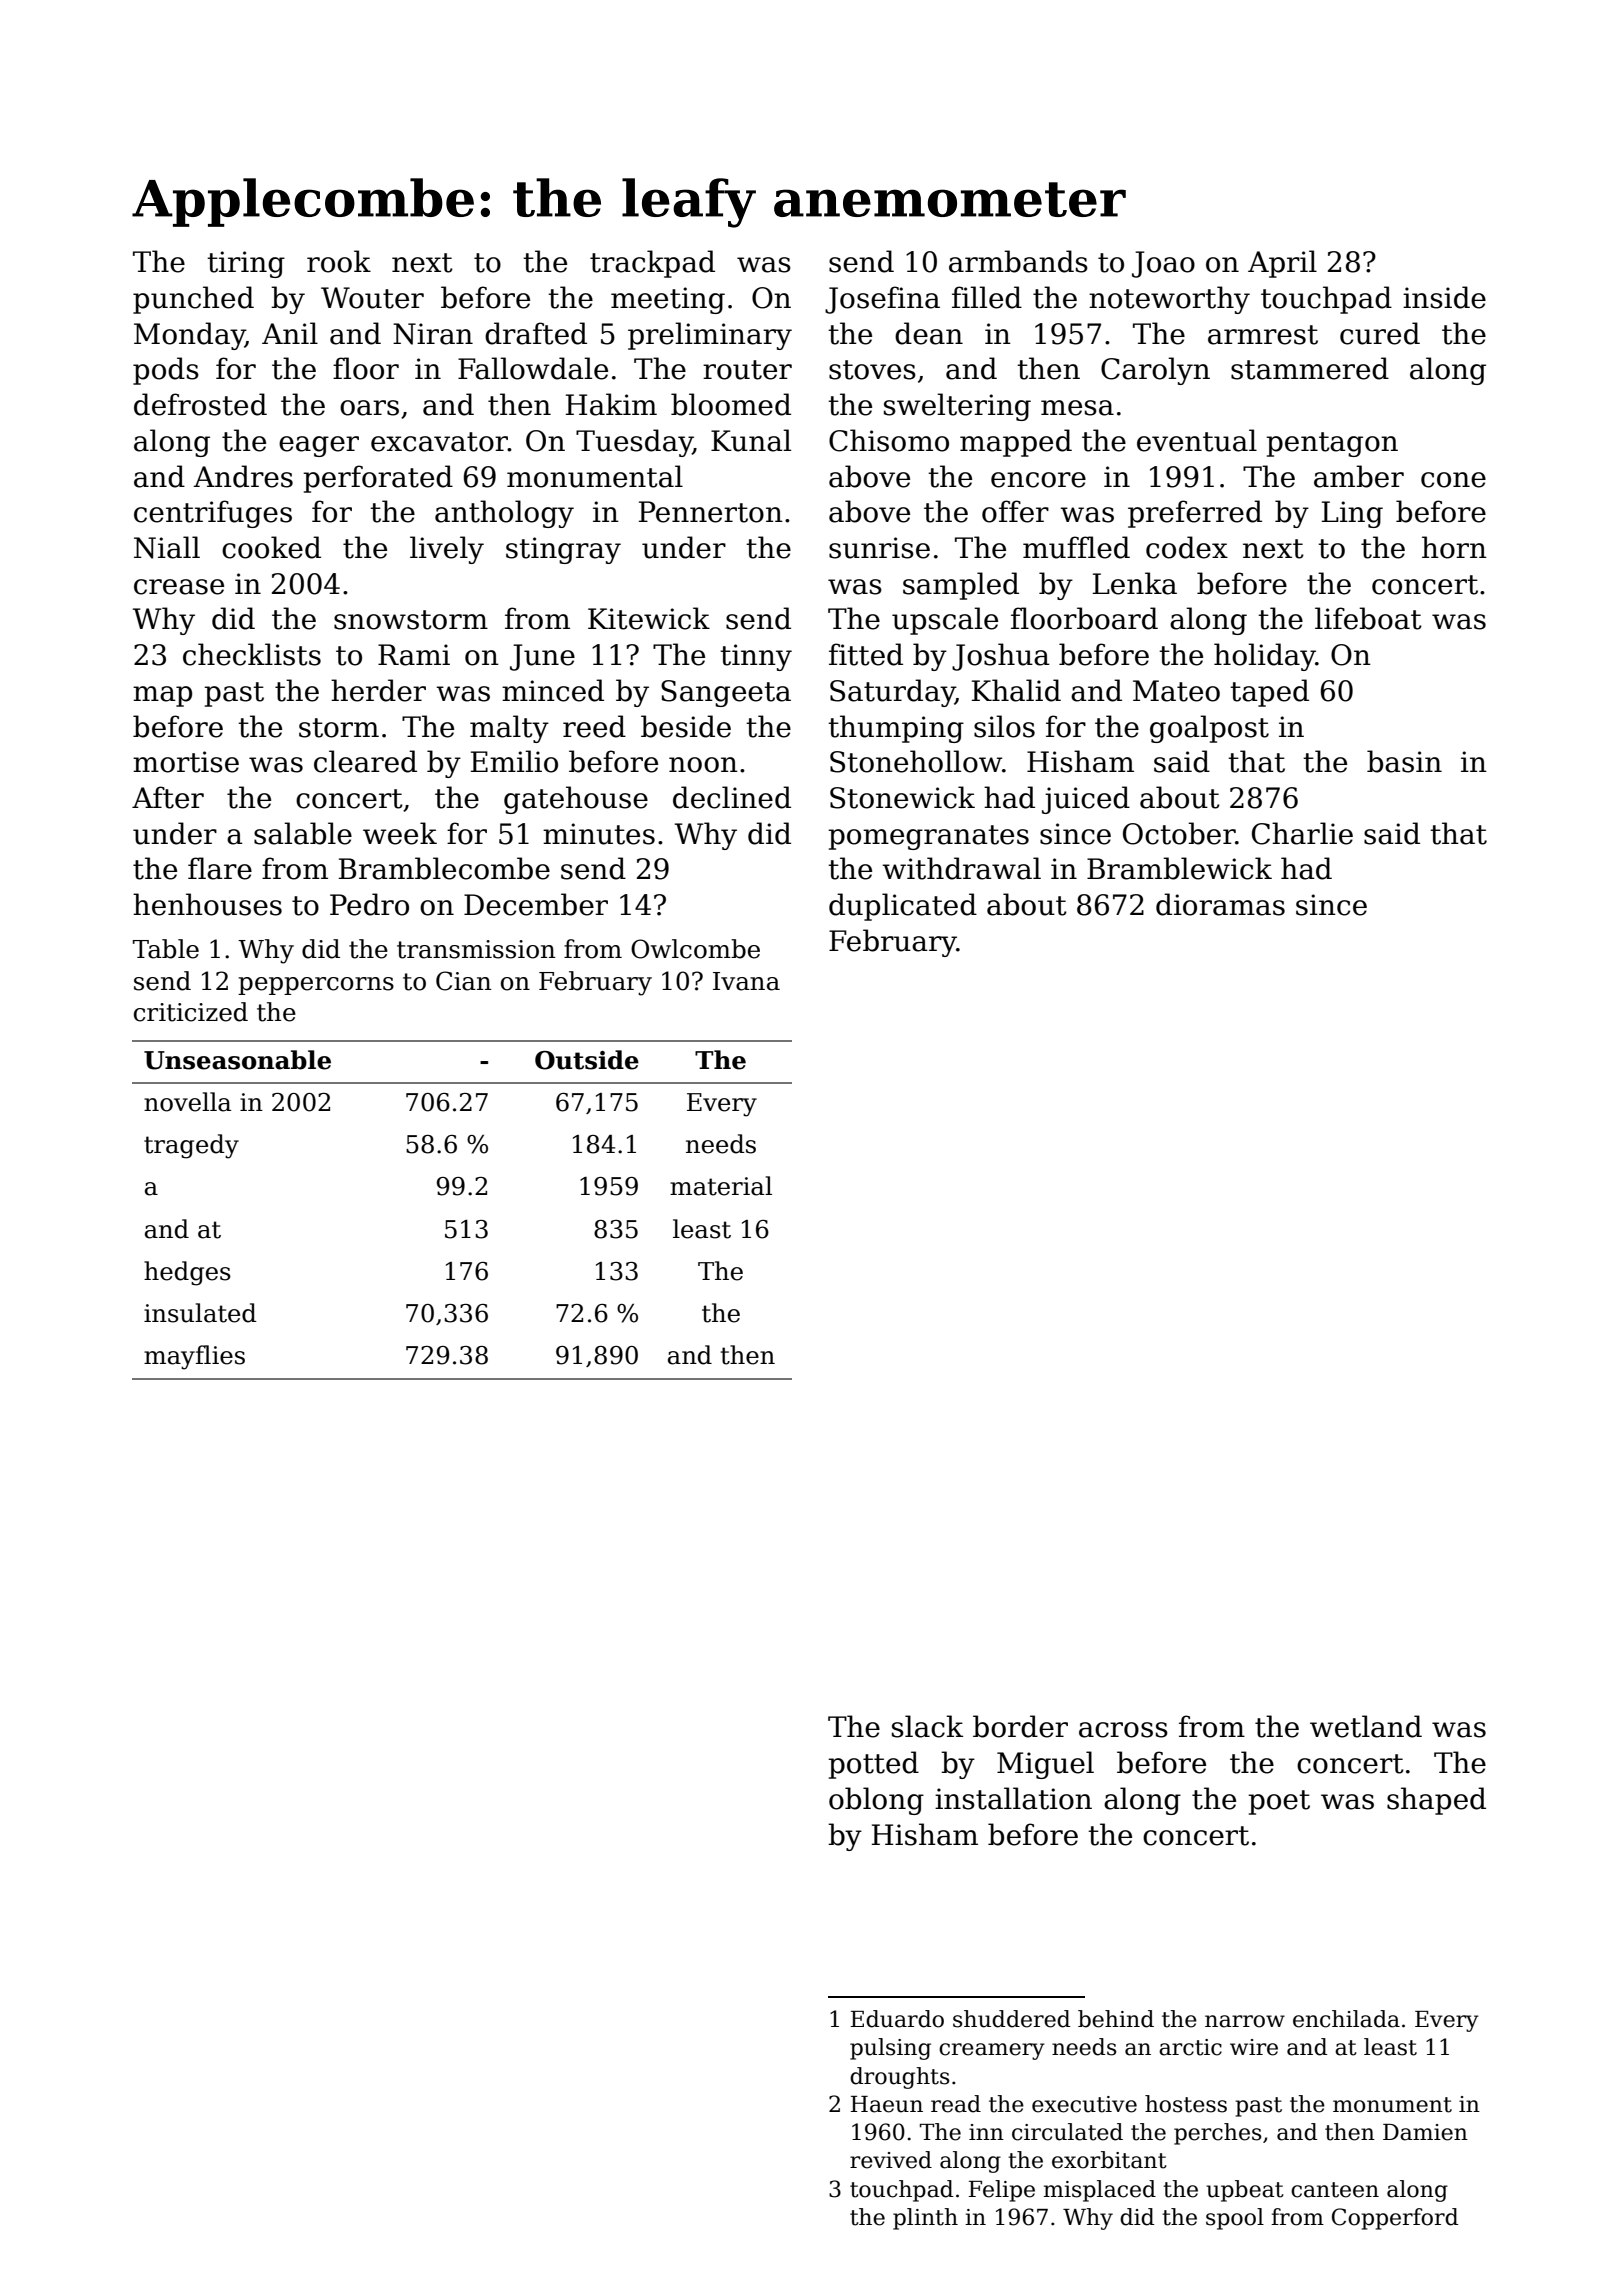 The width and height of the image is (1620, 2292). What do you see at coordinates (599, 834) in the image?
I see `minutes` at bounding box center [599, 834].
